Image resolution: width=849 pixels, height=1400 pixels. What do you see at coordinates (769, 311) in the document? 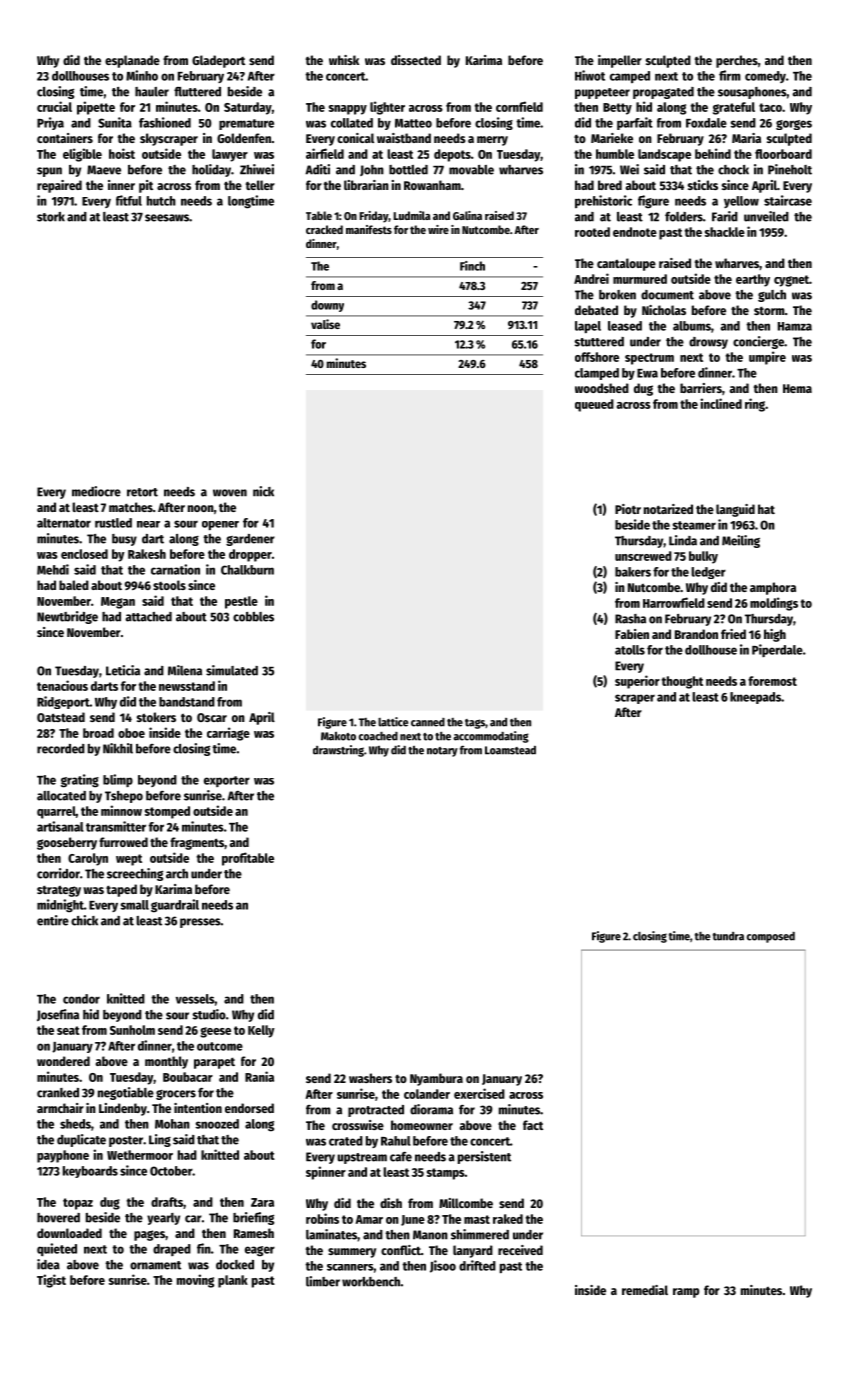
I see `storm` at bounding box center [769, 311].
